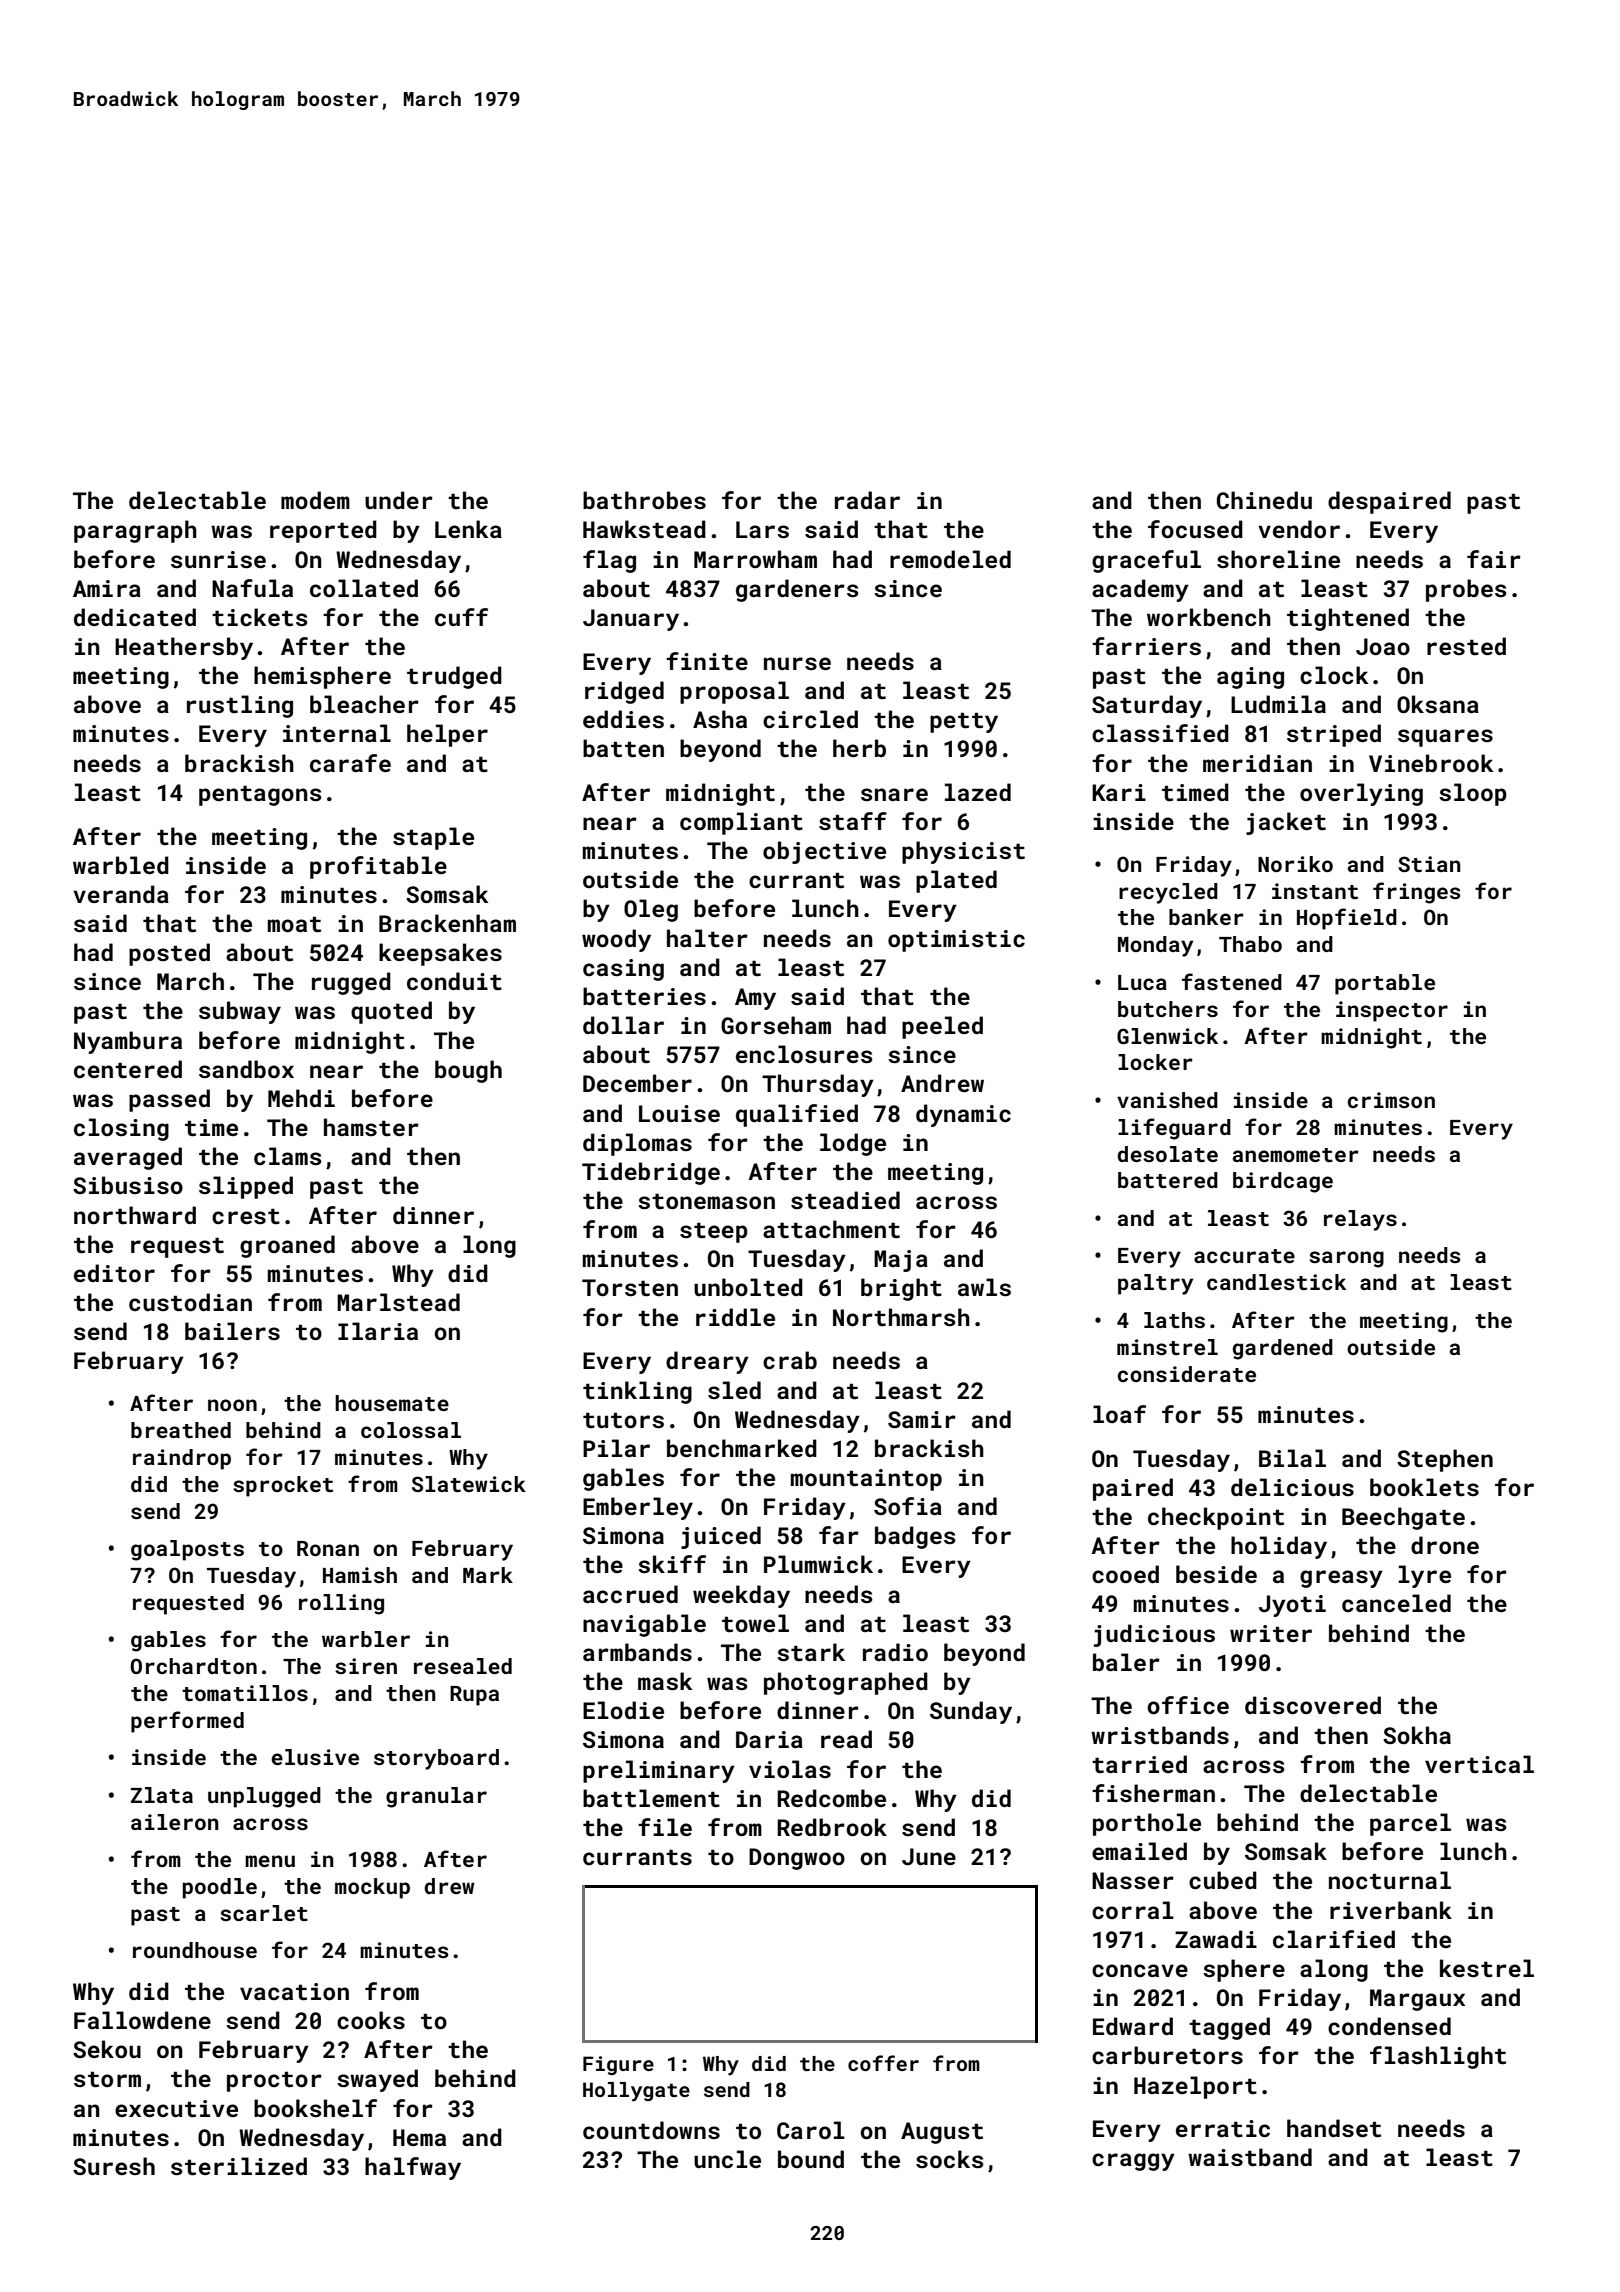  I want to click on quoted, so click(391, 1012).
